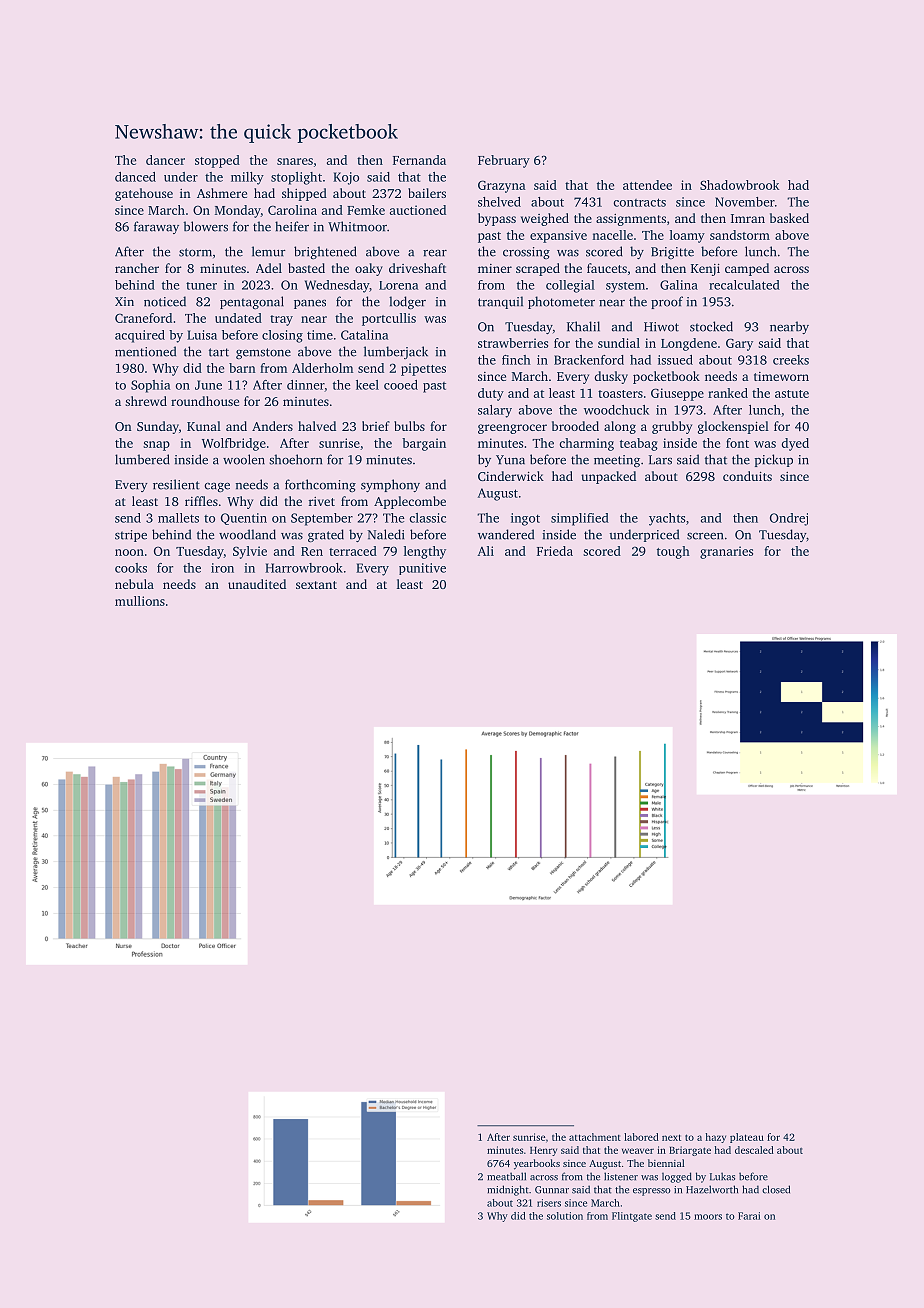  I want to click on conduits, so click(747, 476).
